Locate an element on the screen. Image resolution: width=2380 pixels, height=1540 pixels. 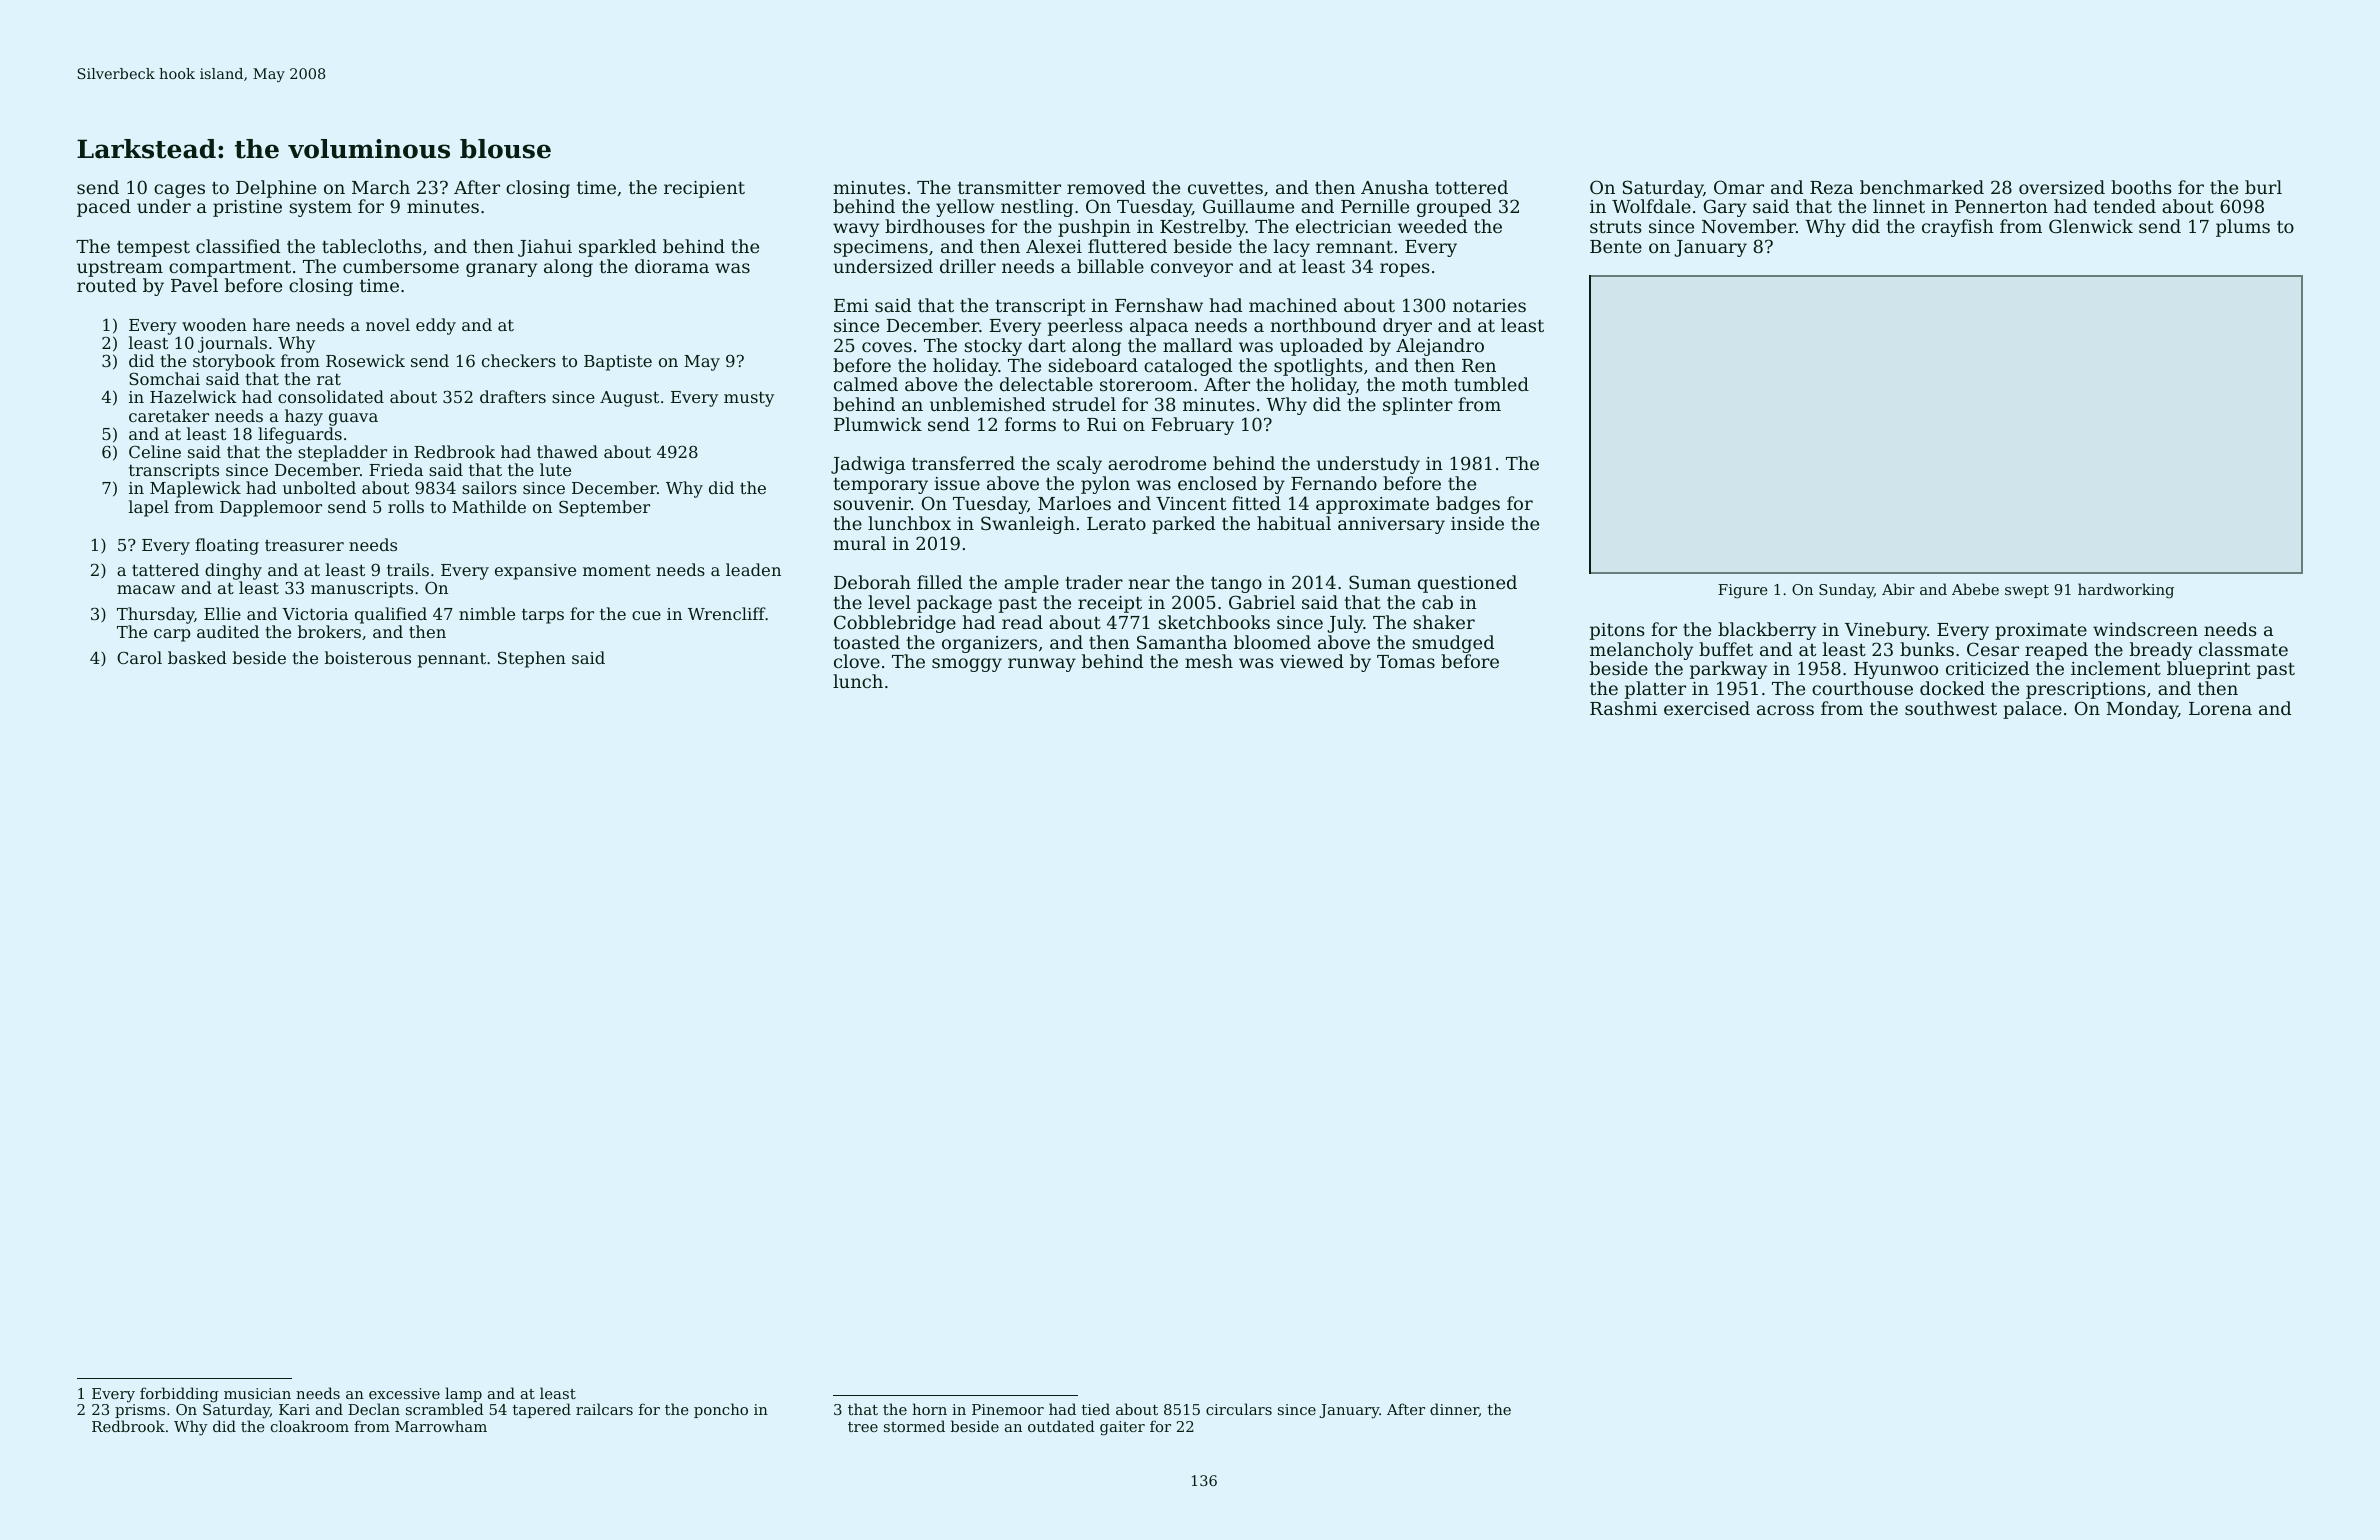
dinner is located at coordinates (1454, 1410).
